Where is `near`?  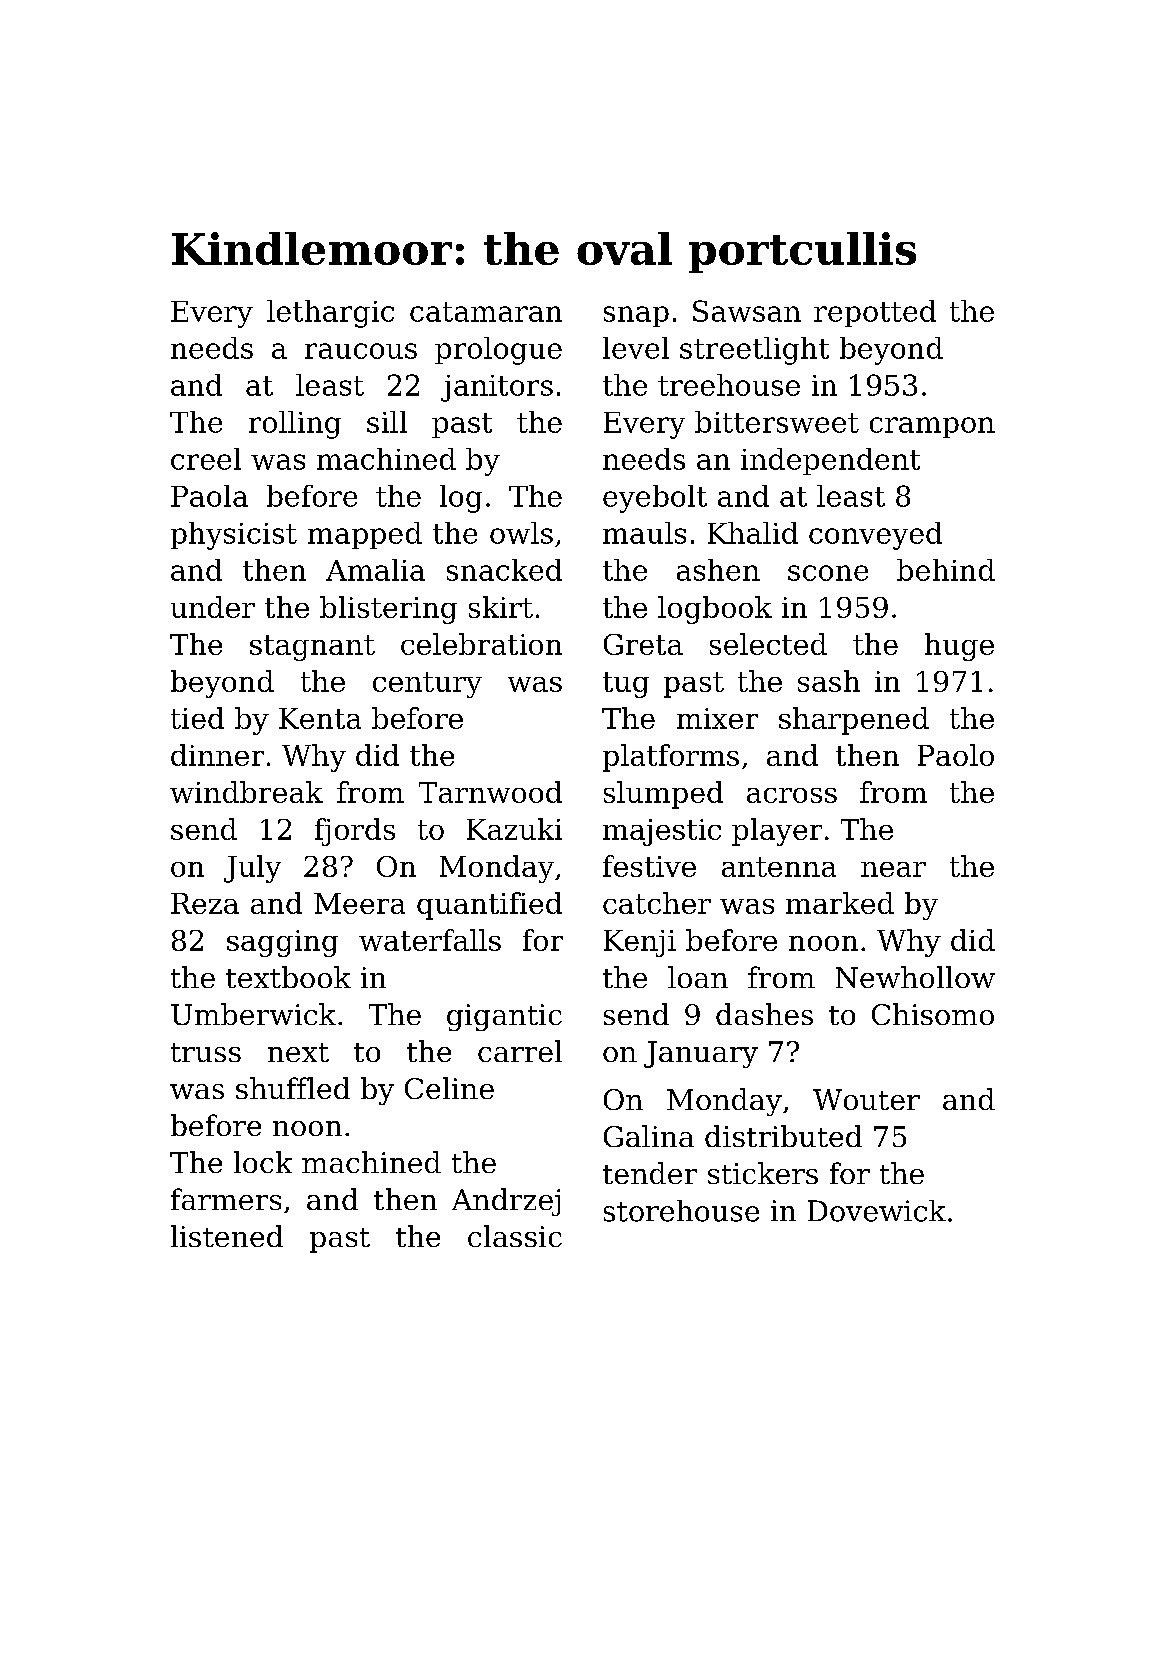 near is located at coordinates (893, 869).
